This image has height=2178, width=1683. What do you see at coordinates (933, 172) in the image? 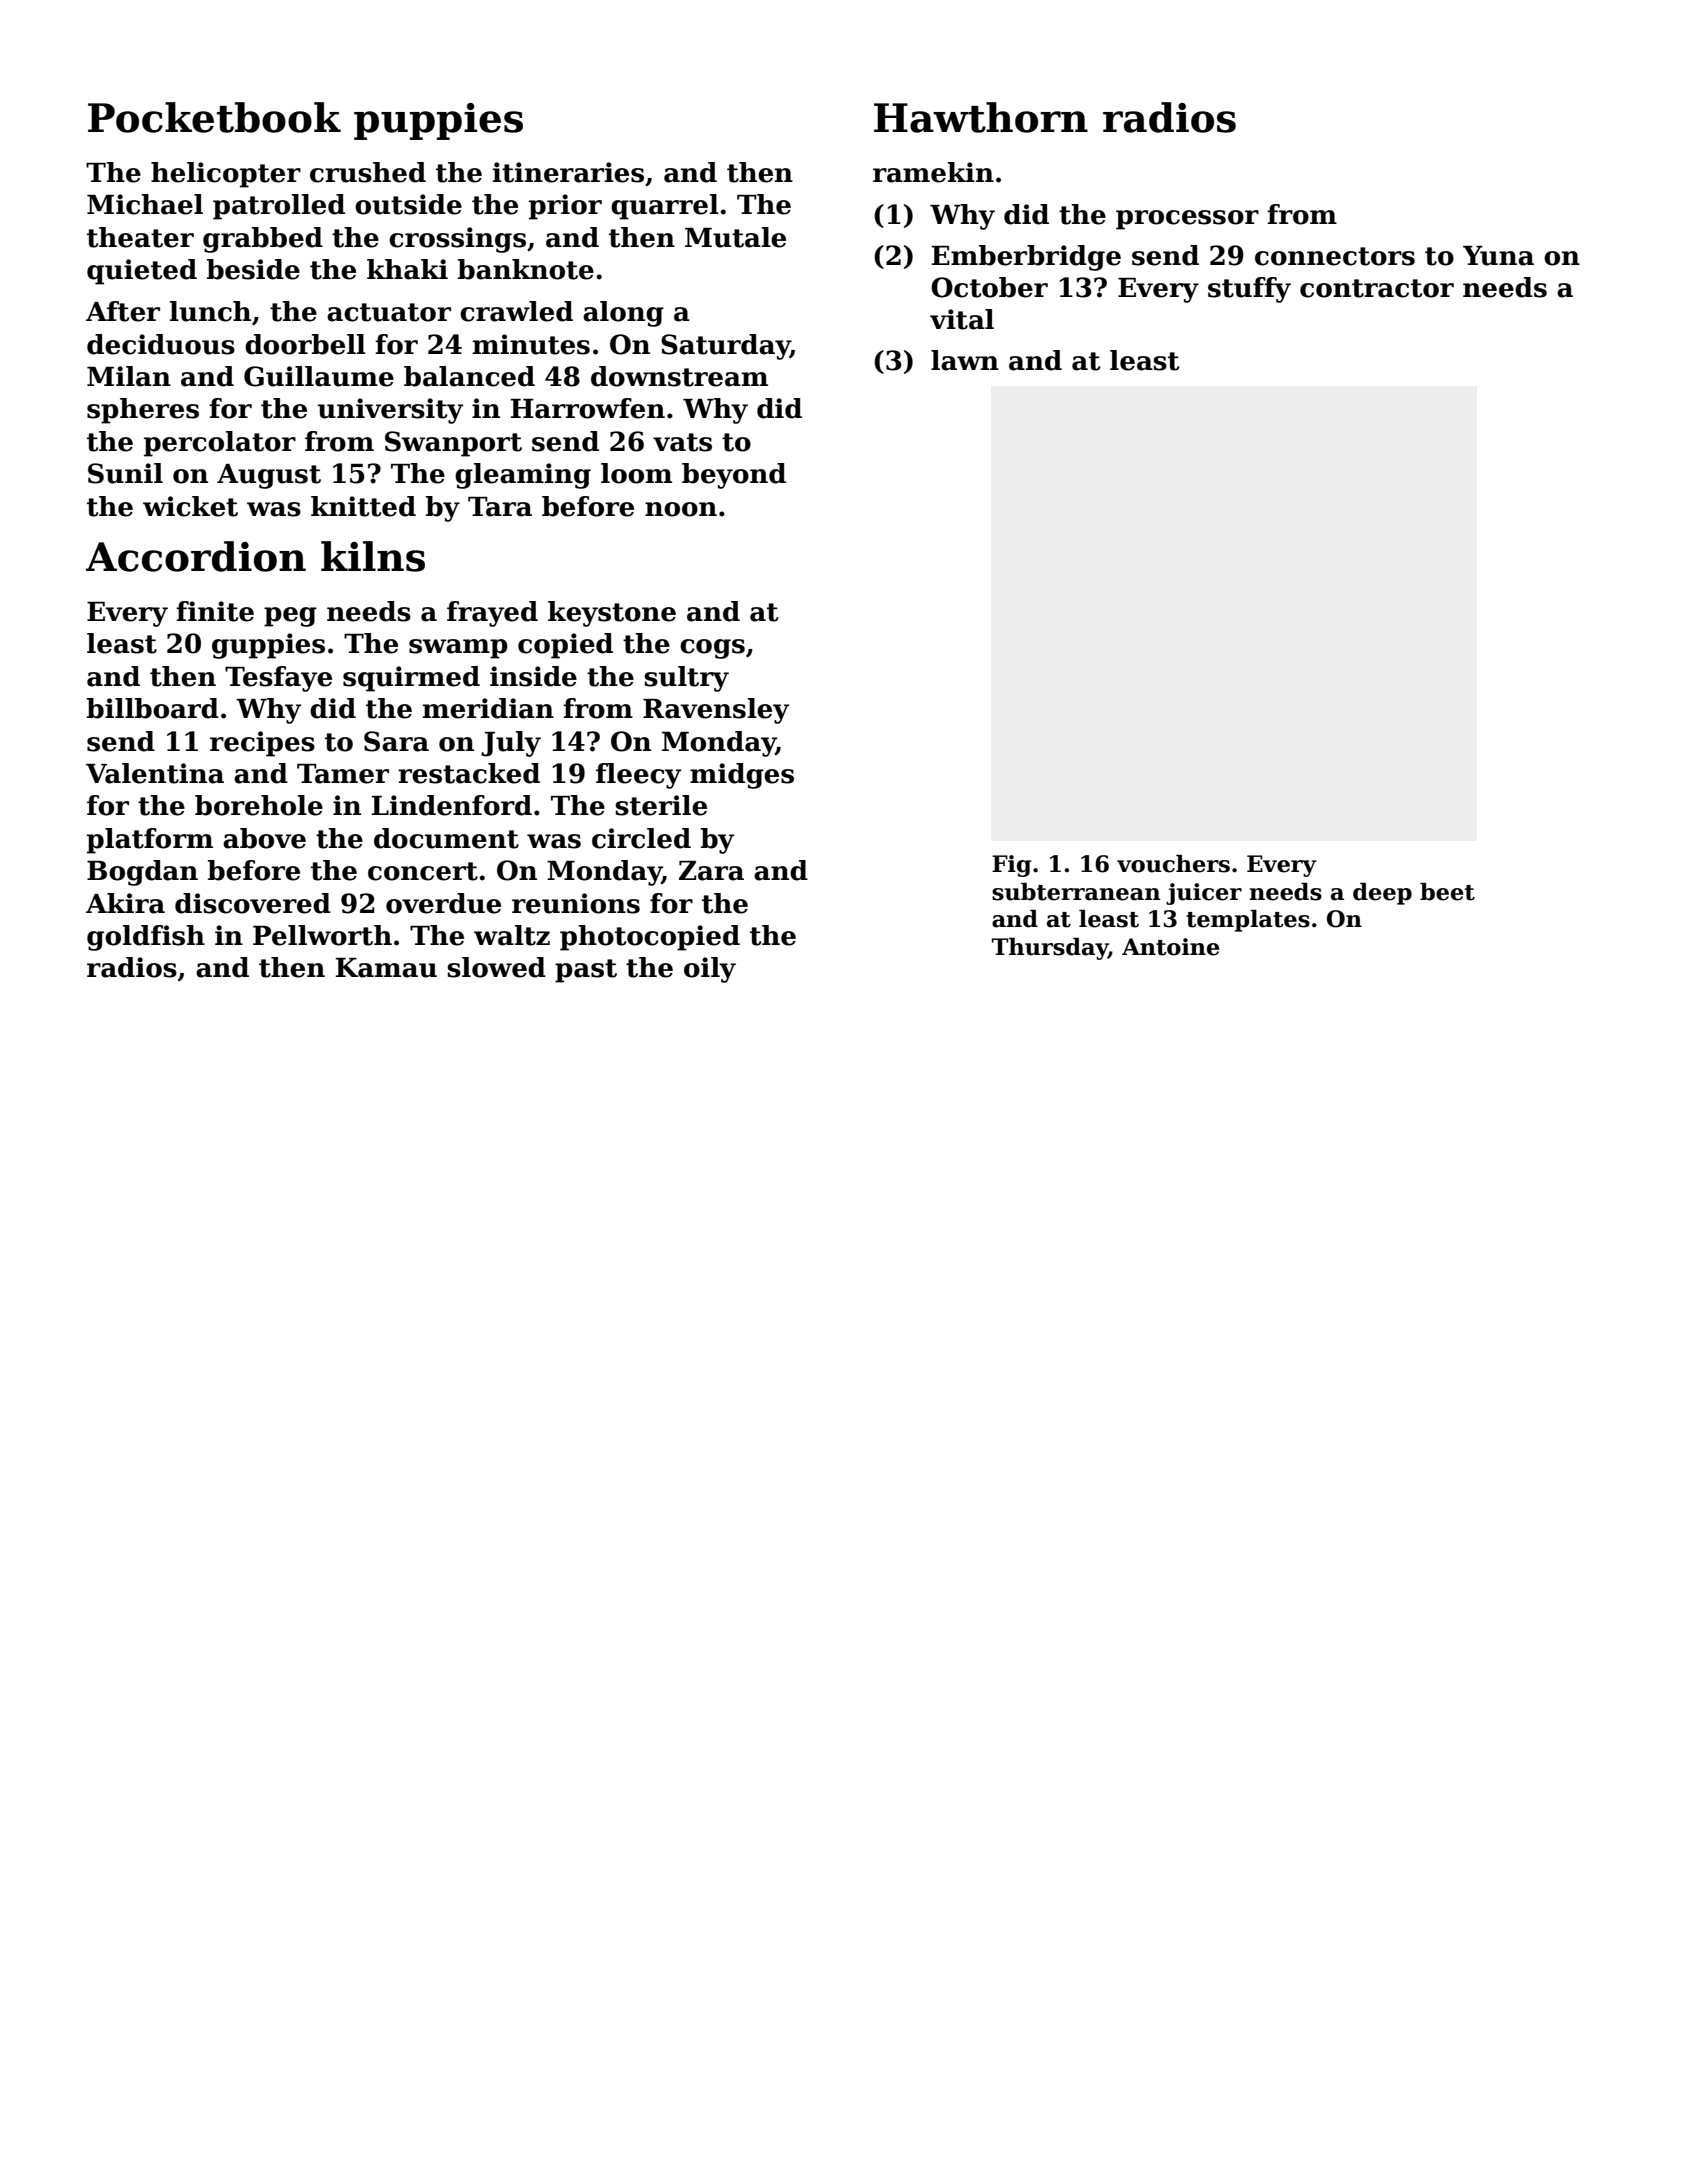
I see `ramekin` at bounding box center [933, 172].
